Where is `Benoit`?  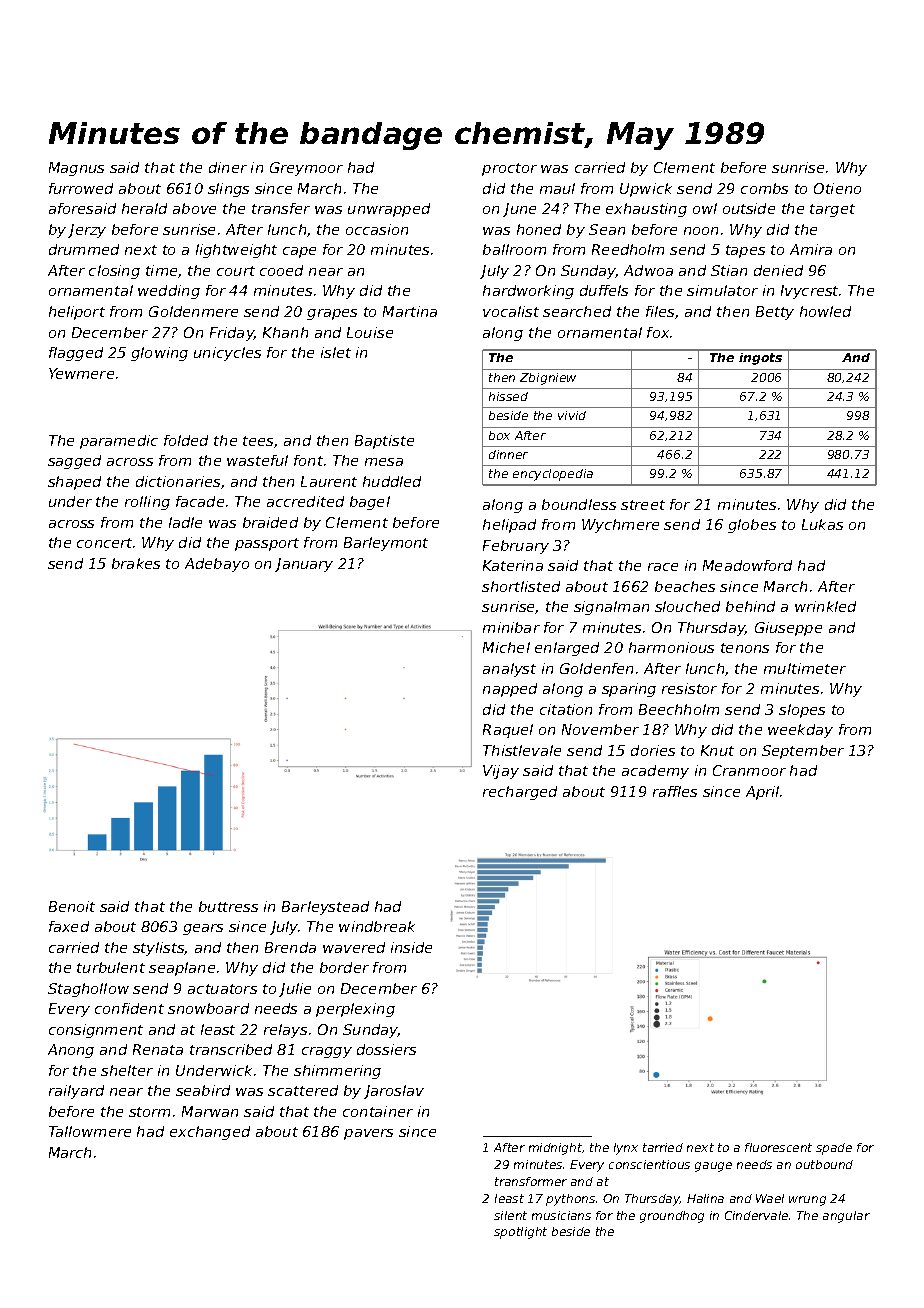
Benoit is located at coordinates (72, 906).
